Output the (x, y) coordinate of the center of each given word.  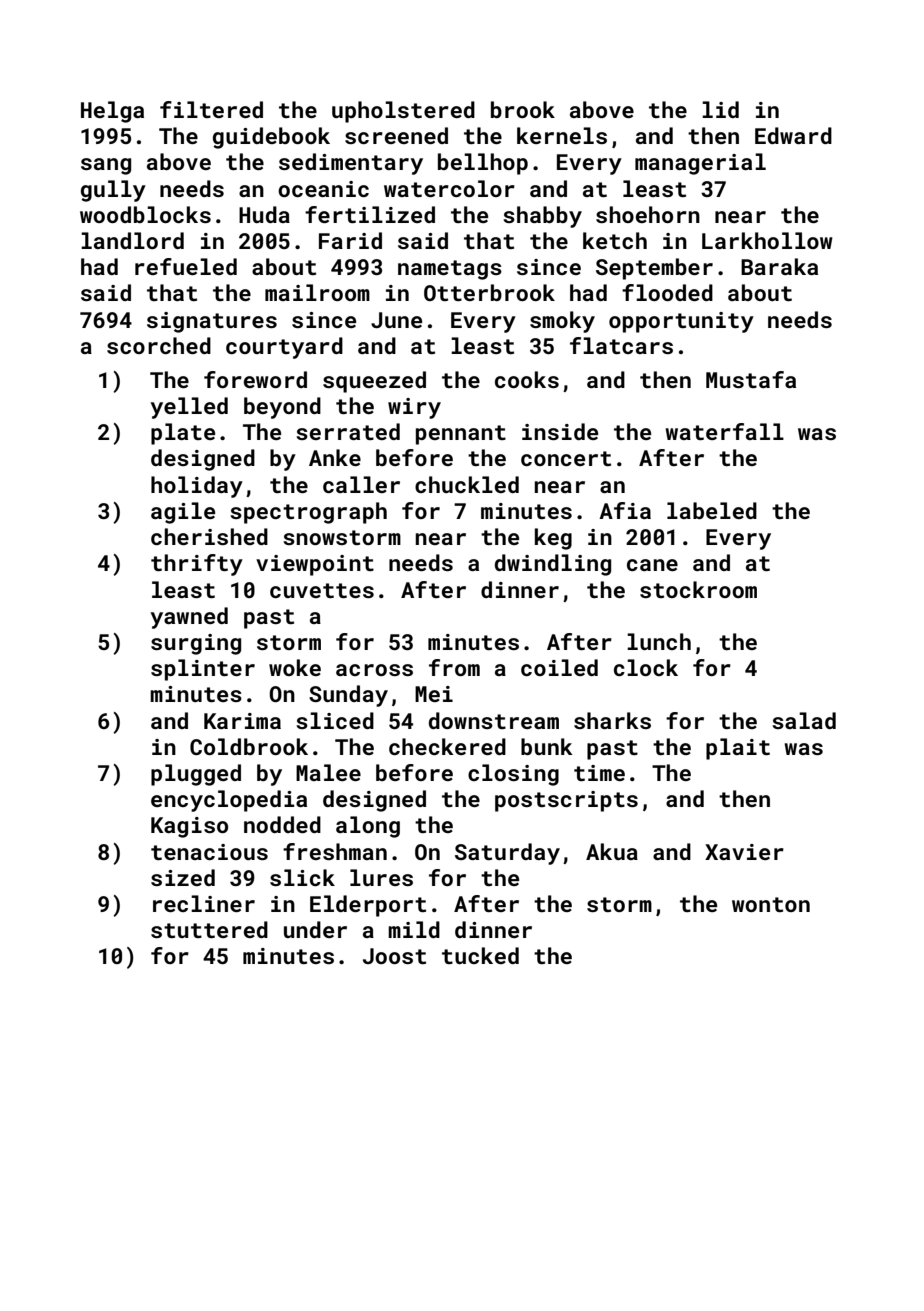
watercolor (449, 188)
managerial (700, 164)
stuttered (209, 929)
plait (738, 749)
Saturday (507, 854)
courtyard (284, 348)
